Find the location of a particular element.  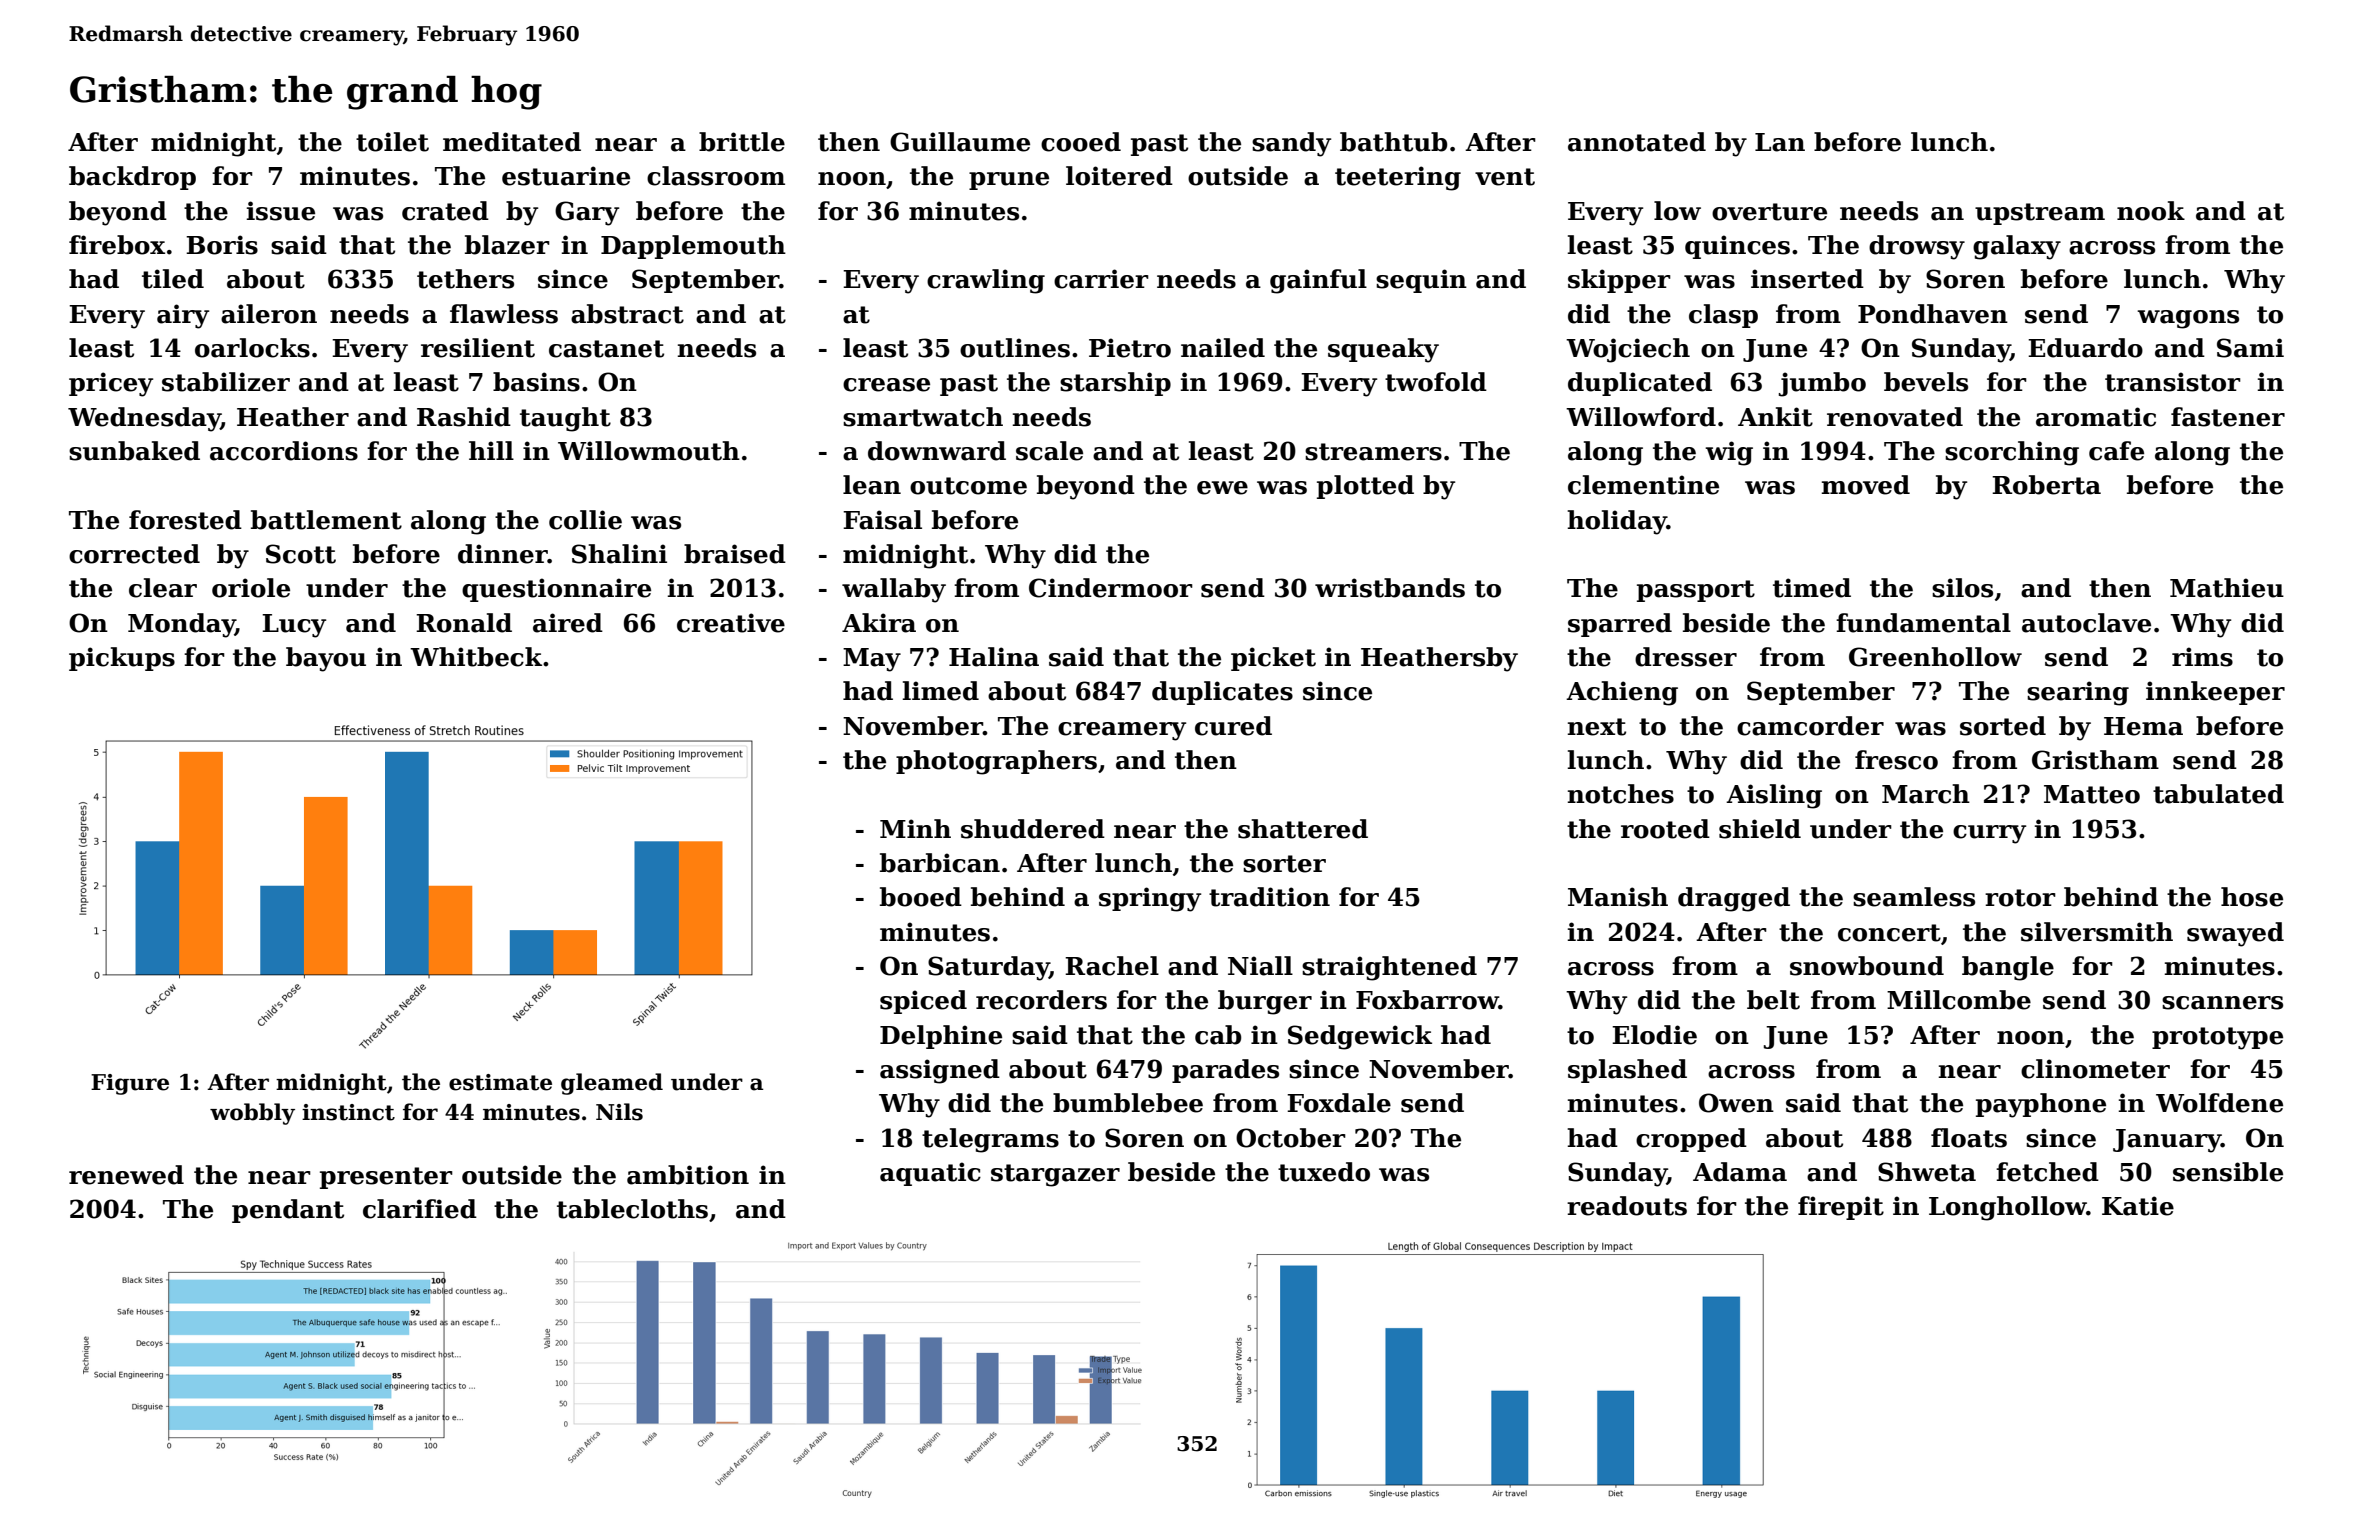

creative is located at coordinates (731, 623).
